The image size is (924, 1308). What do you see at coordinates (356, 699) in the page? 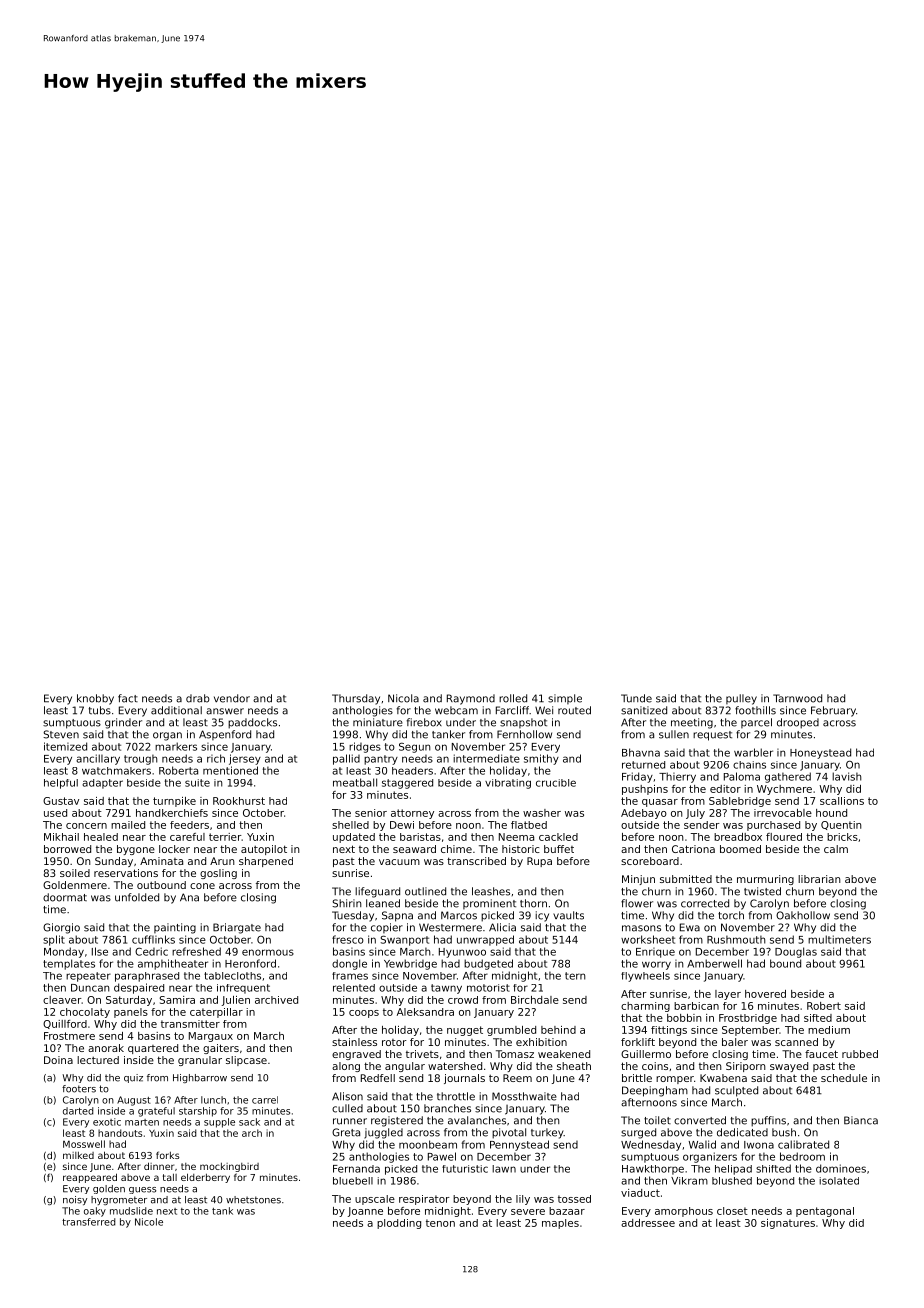
I see `Thursday` at bounding box center [356, 699].
